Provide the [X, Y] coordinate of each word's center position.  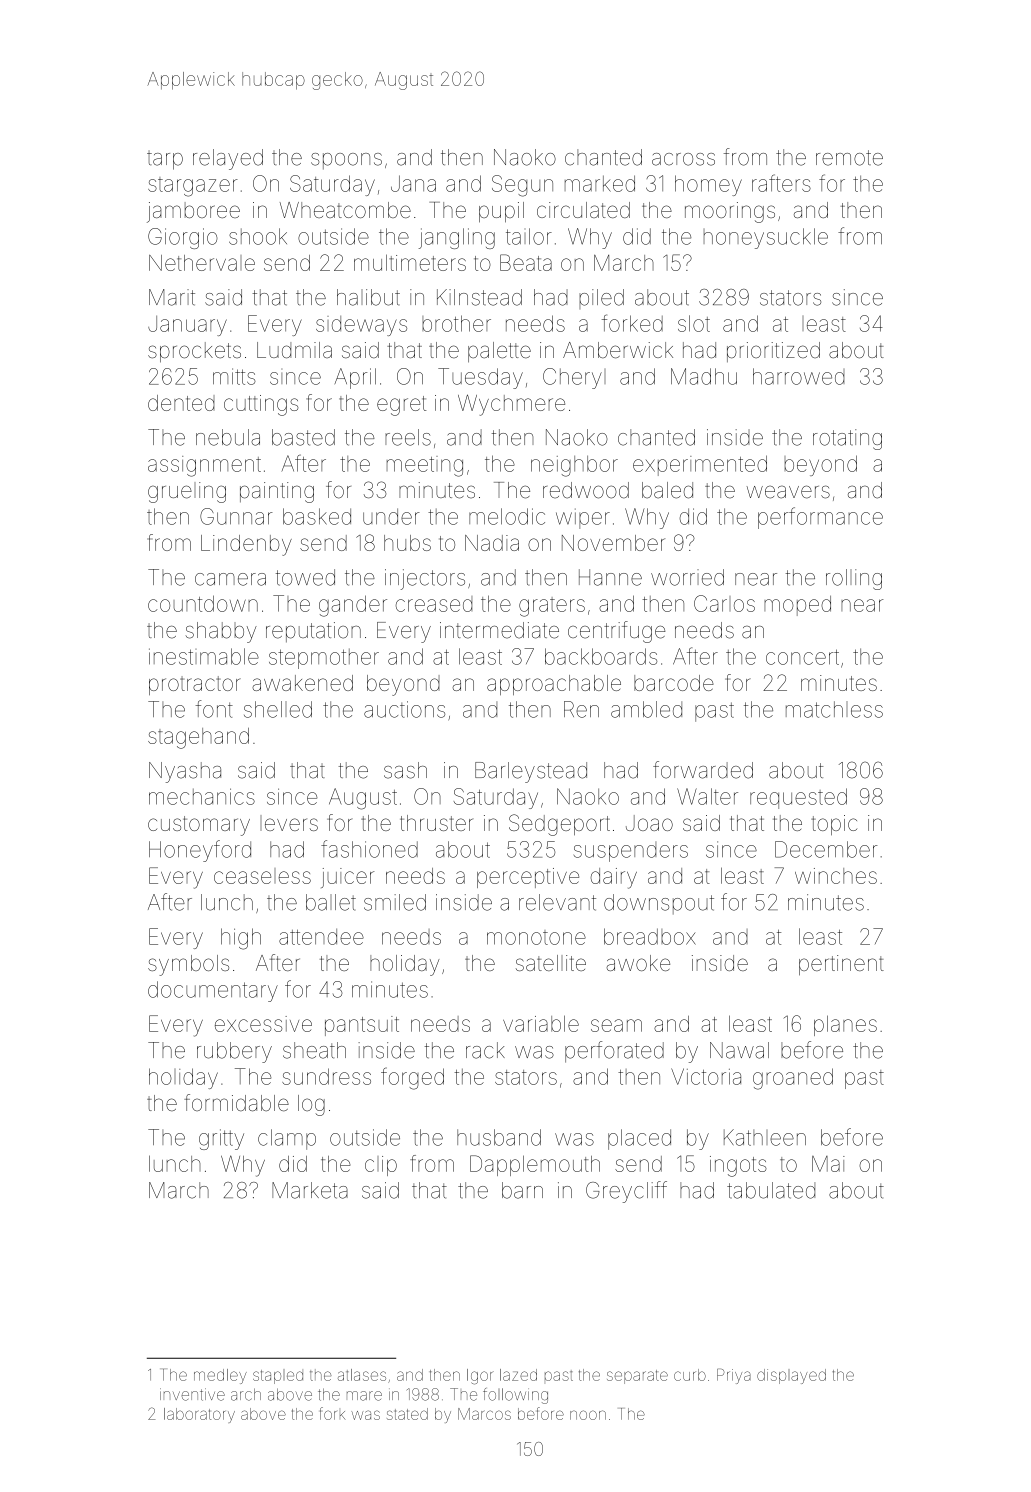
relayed [228, 159]
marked [600, 183]
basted [303, 437]
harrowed [799, 376]
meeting [425, 466]
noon [588, 1415]
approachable [554, 685]
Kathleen [765, 1137]
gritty [221, 1139]
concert [802, 657]
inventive [192, 1394]
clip [381, 1166]
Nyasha [185, 772]
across [683, 159]
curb [690, 1375]
